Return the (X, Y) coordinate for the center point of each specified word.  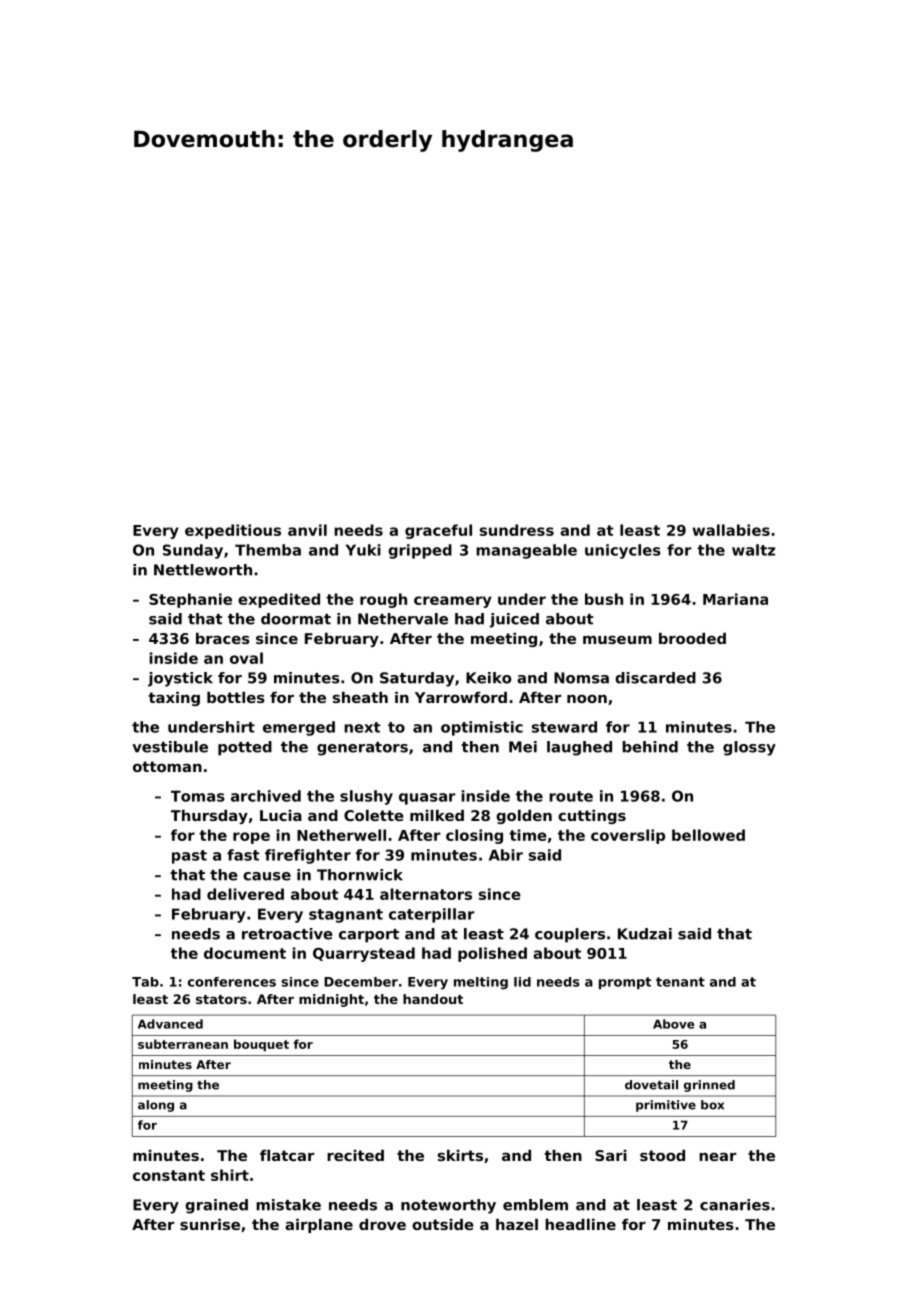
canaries (735, 1205)
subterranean (183, 1044)
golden (524, 817)
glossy (749, 748)
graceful (438, 531)
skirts (460, 1155)
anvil (307, 530)
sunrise (210, 1224)
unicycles (623, 551)
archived (266, 796)
